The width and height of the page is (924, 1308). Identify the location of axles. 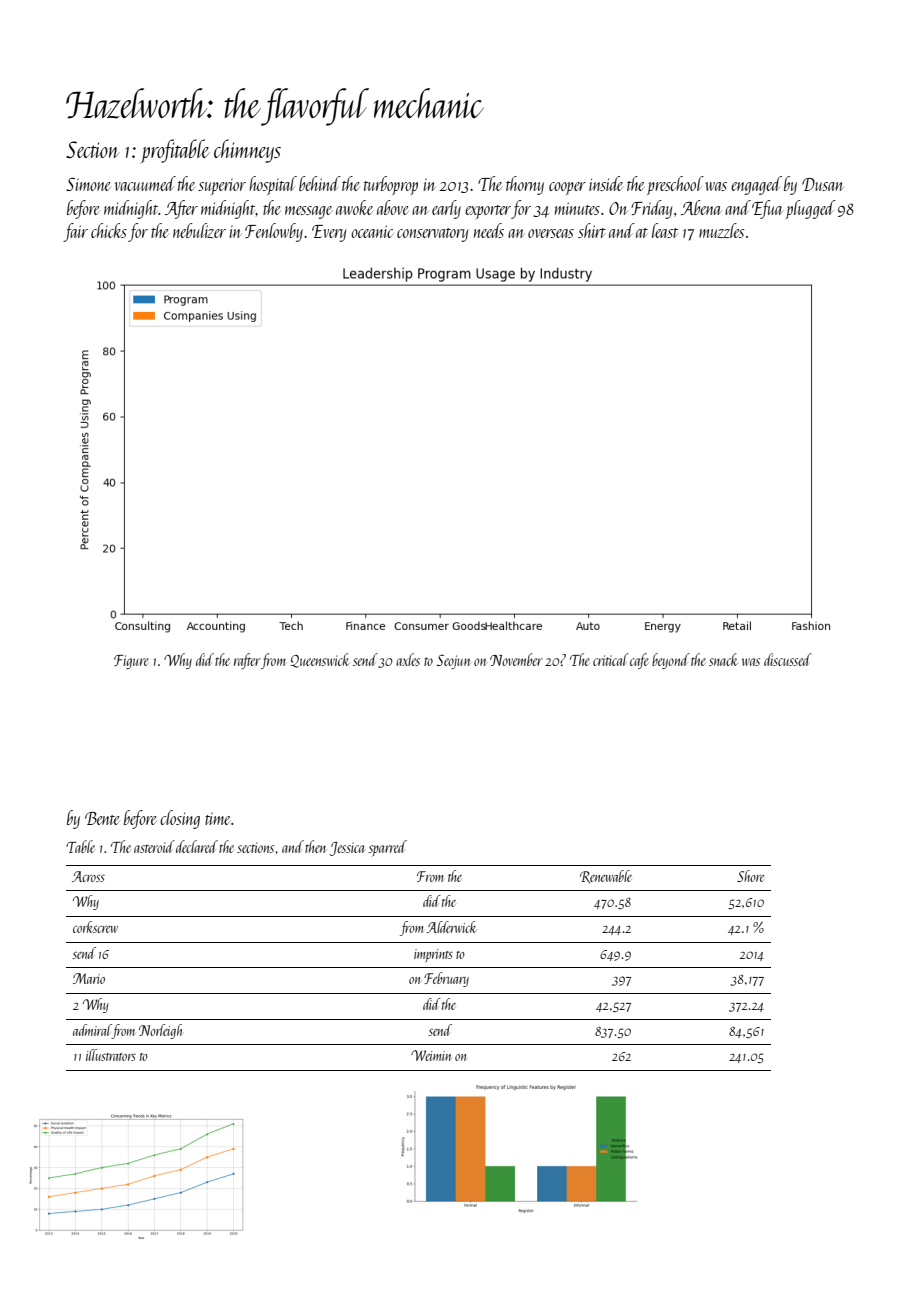
(408, 659).
